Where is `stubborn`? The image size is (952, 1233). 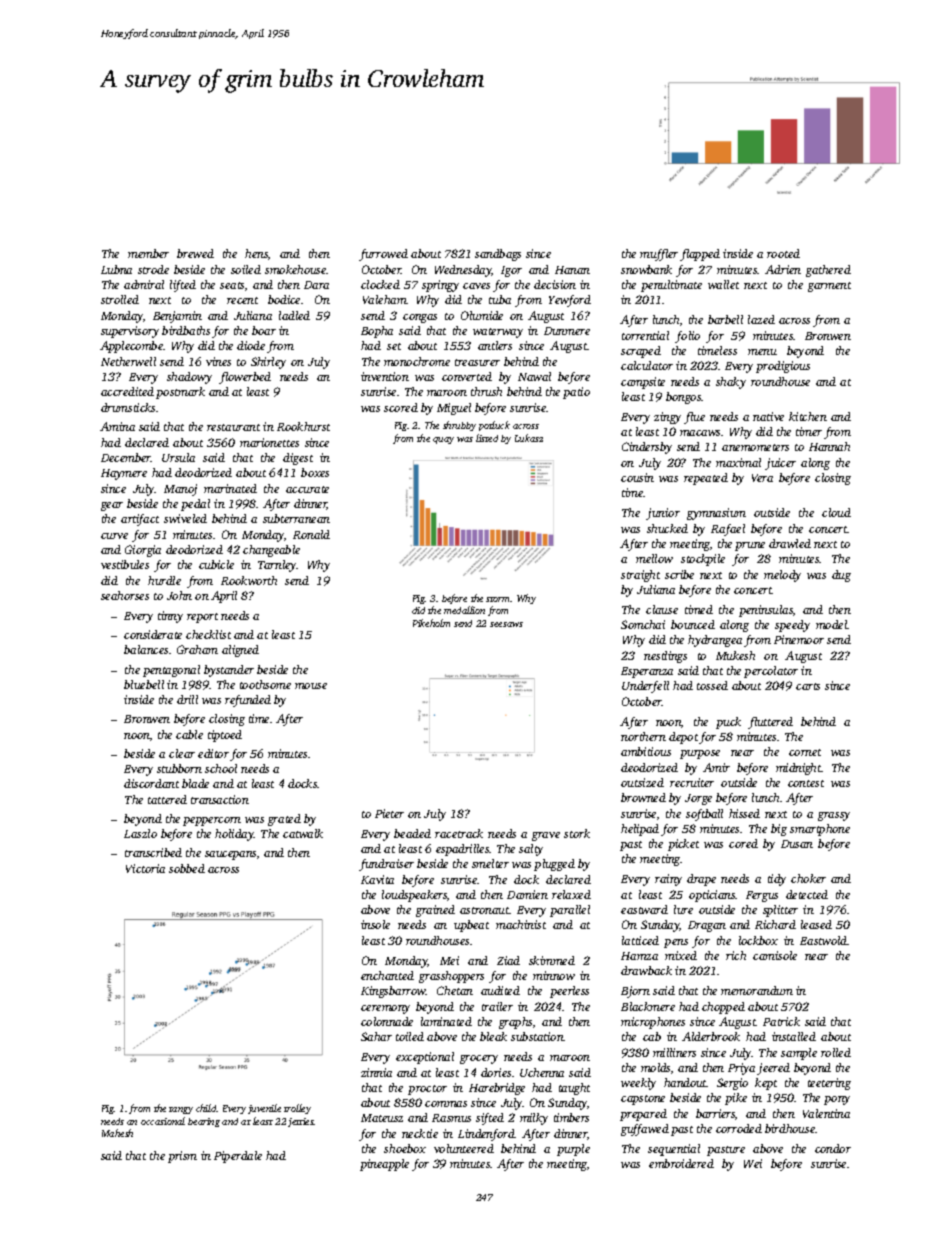 stubborn is located at coordinates (179, 768).
